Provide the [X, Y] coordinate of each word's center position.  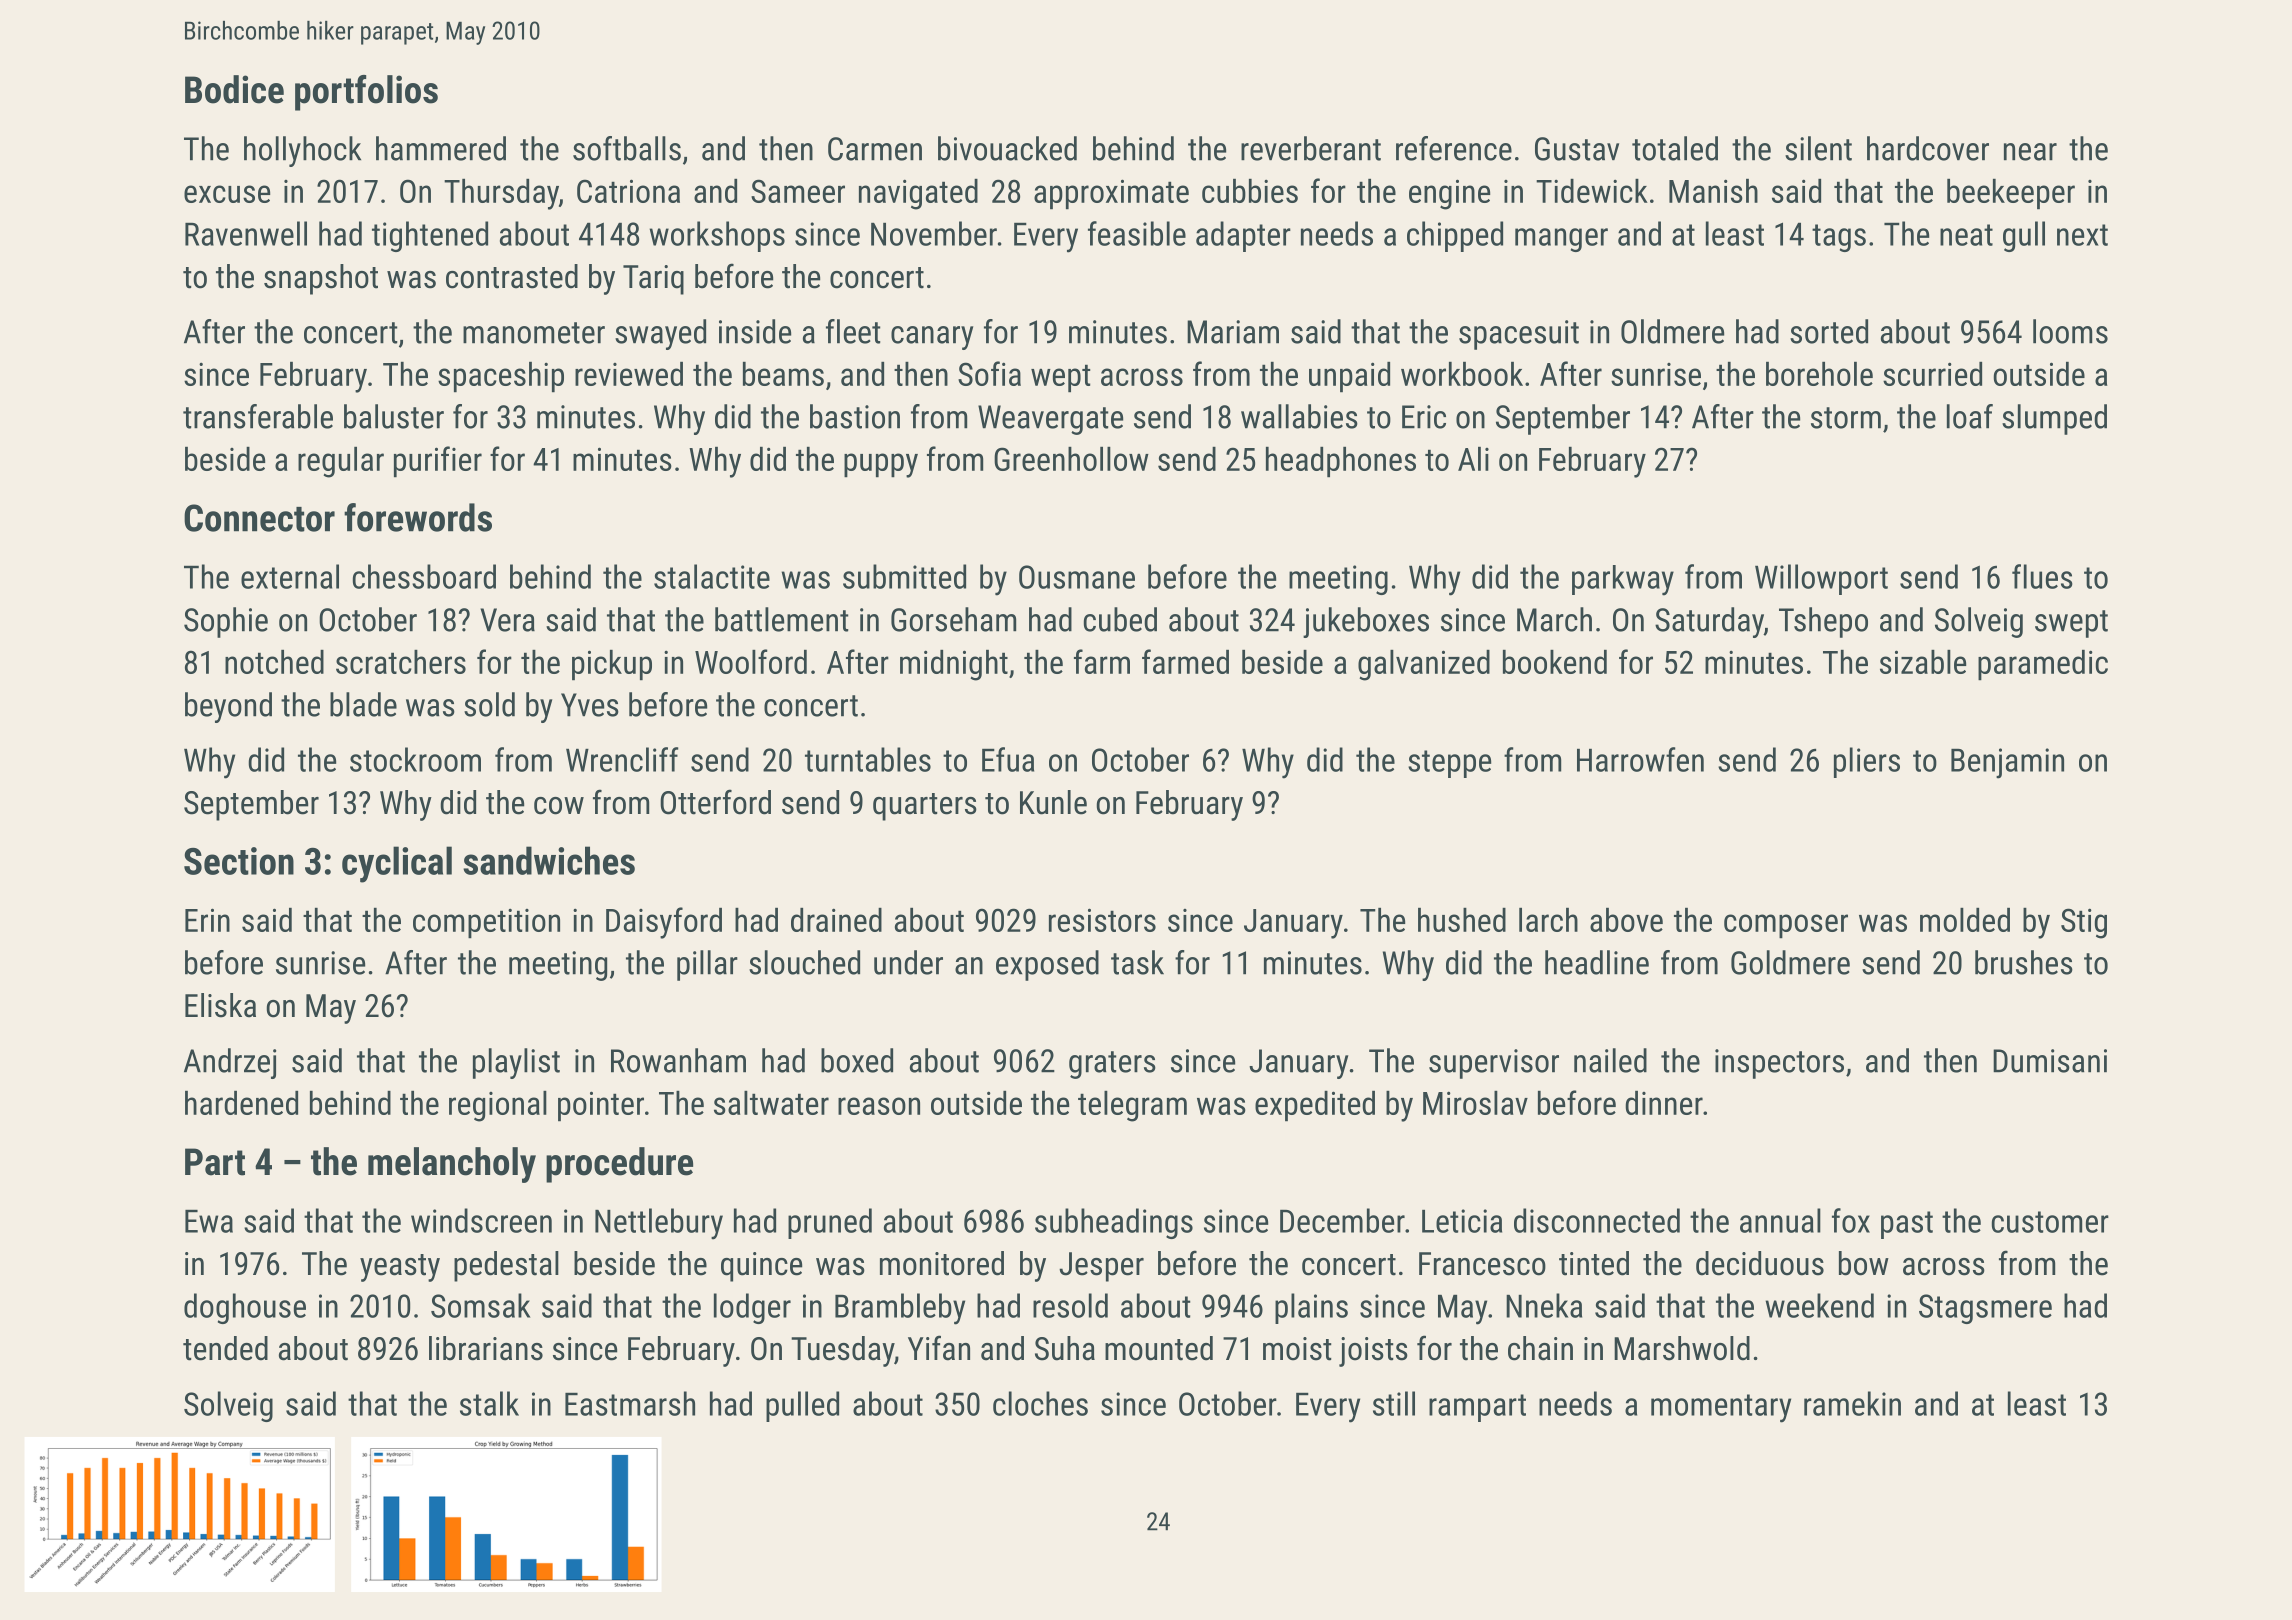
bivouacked [1007, 148]
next [2082, 235]
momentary [1721, 1408]
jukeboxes [1366, 622]
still [1394, 1403]
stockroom [415, 759]
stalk [489, 1403]
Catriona [628, 191]
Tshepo [1823, 622]
